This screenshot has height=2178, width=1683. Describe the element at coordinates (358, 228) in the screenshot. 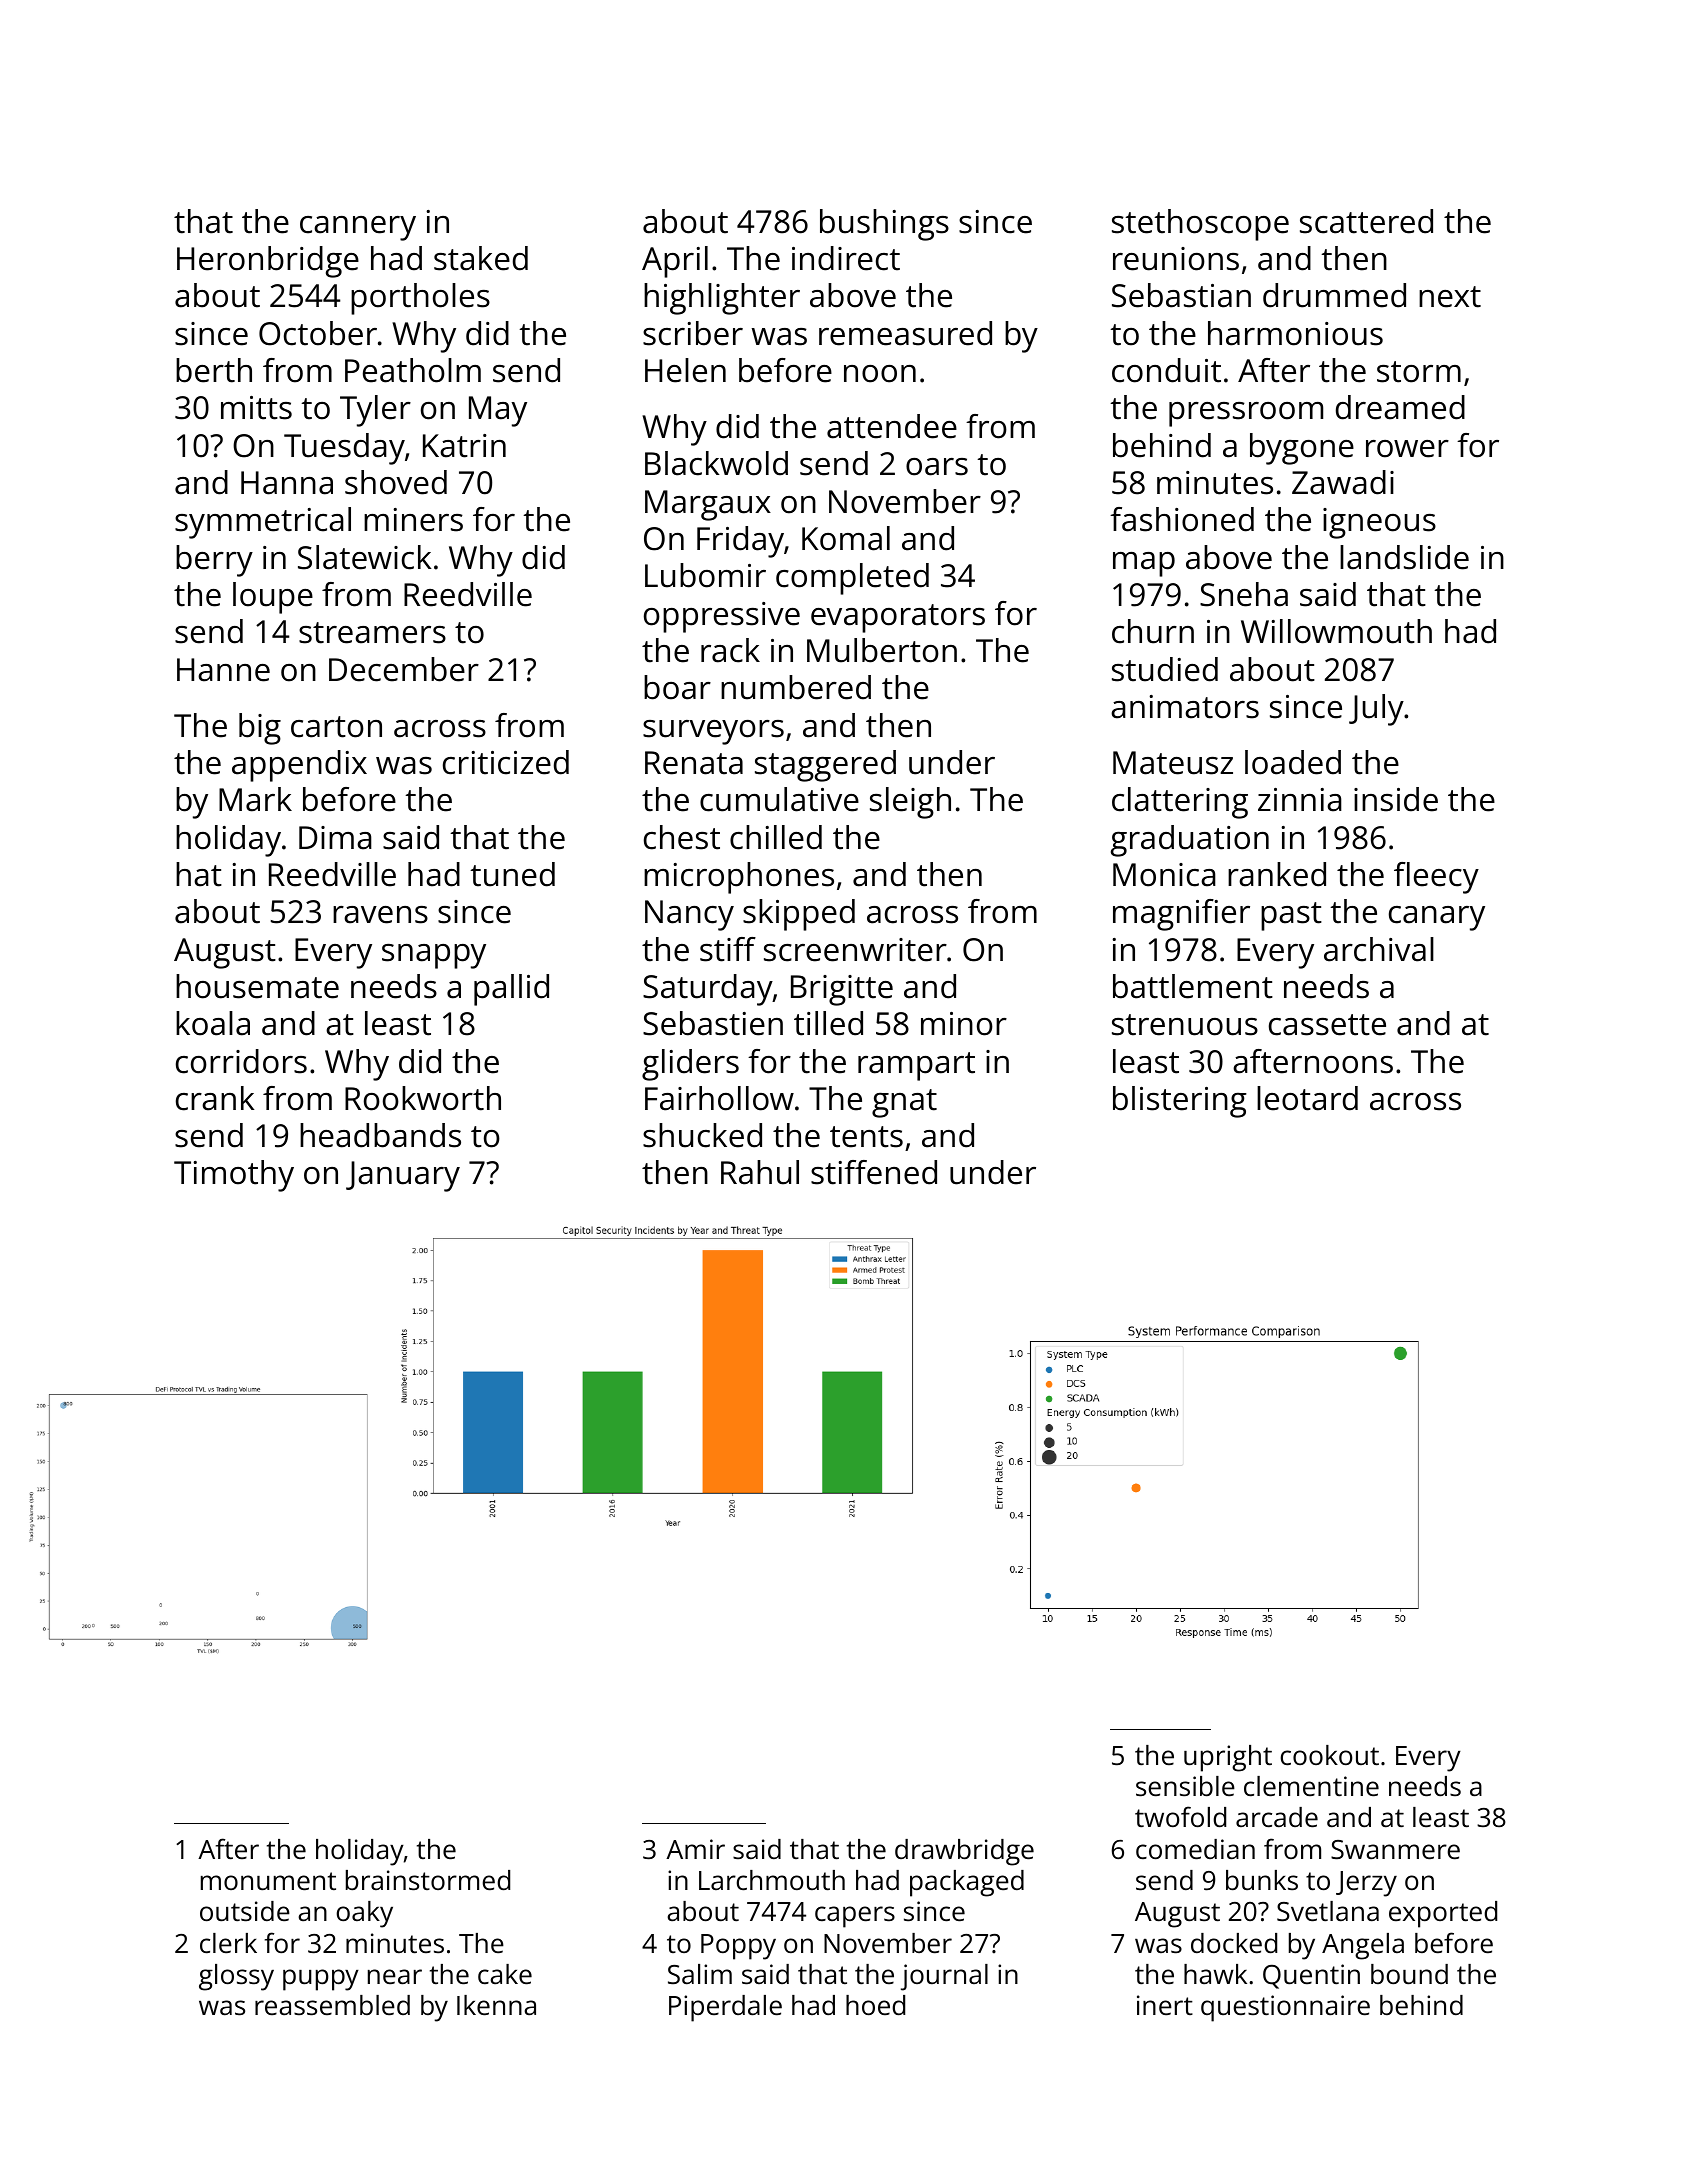

I see `cannery` at that location.
